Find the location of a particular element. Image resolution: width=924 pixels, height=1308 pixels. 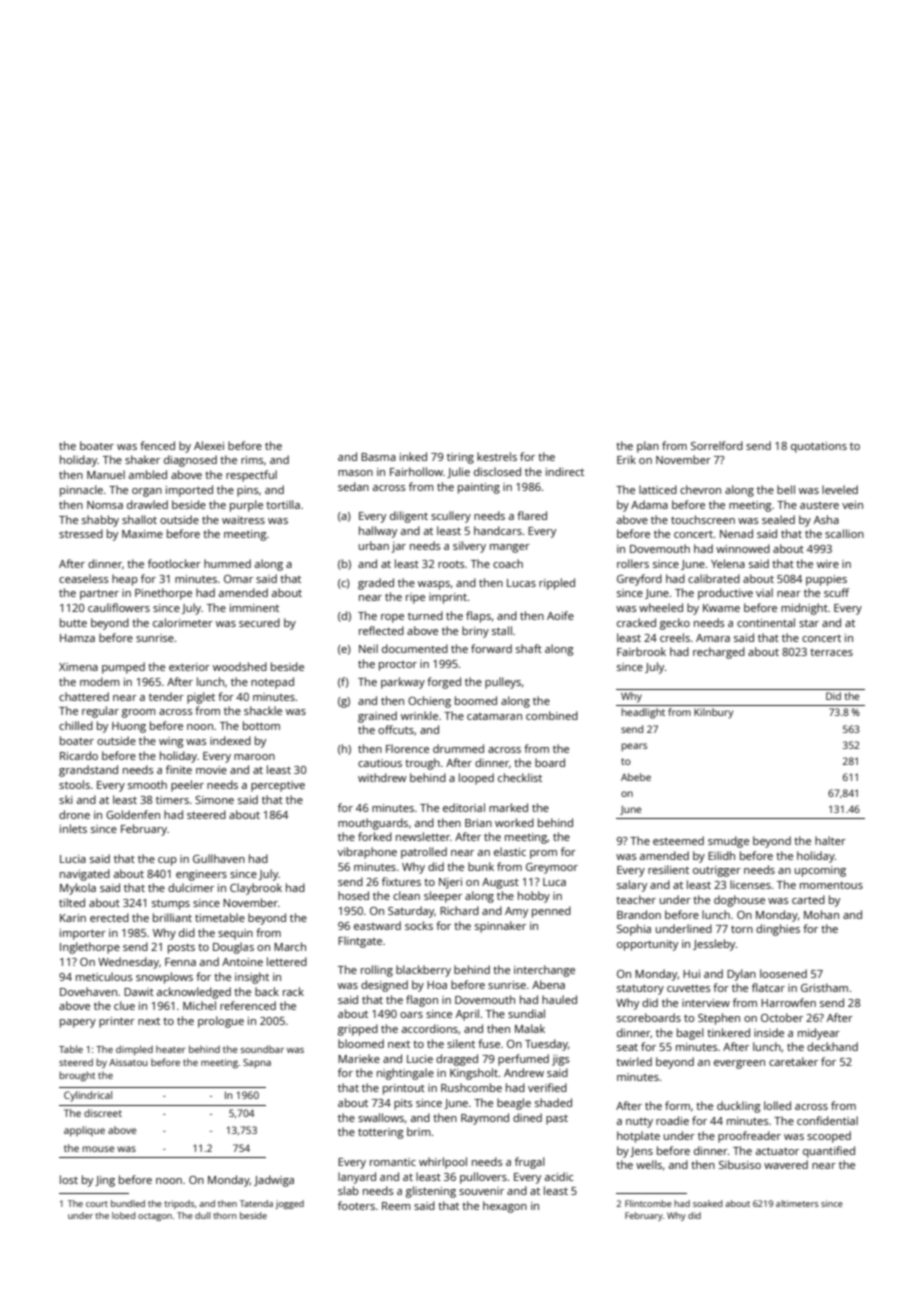

ski is located at coordinates (66, 799).
